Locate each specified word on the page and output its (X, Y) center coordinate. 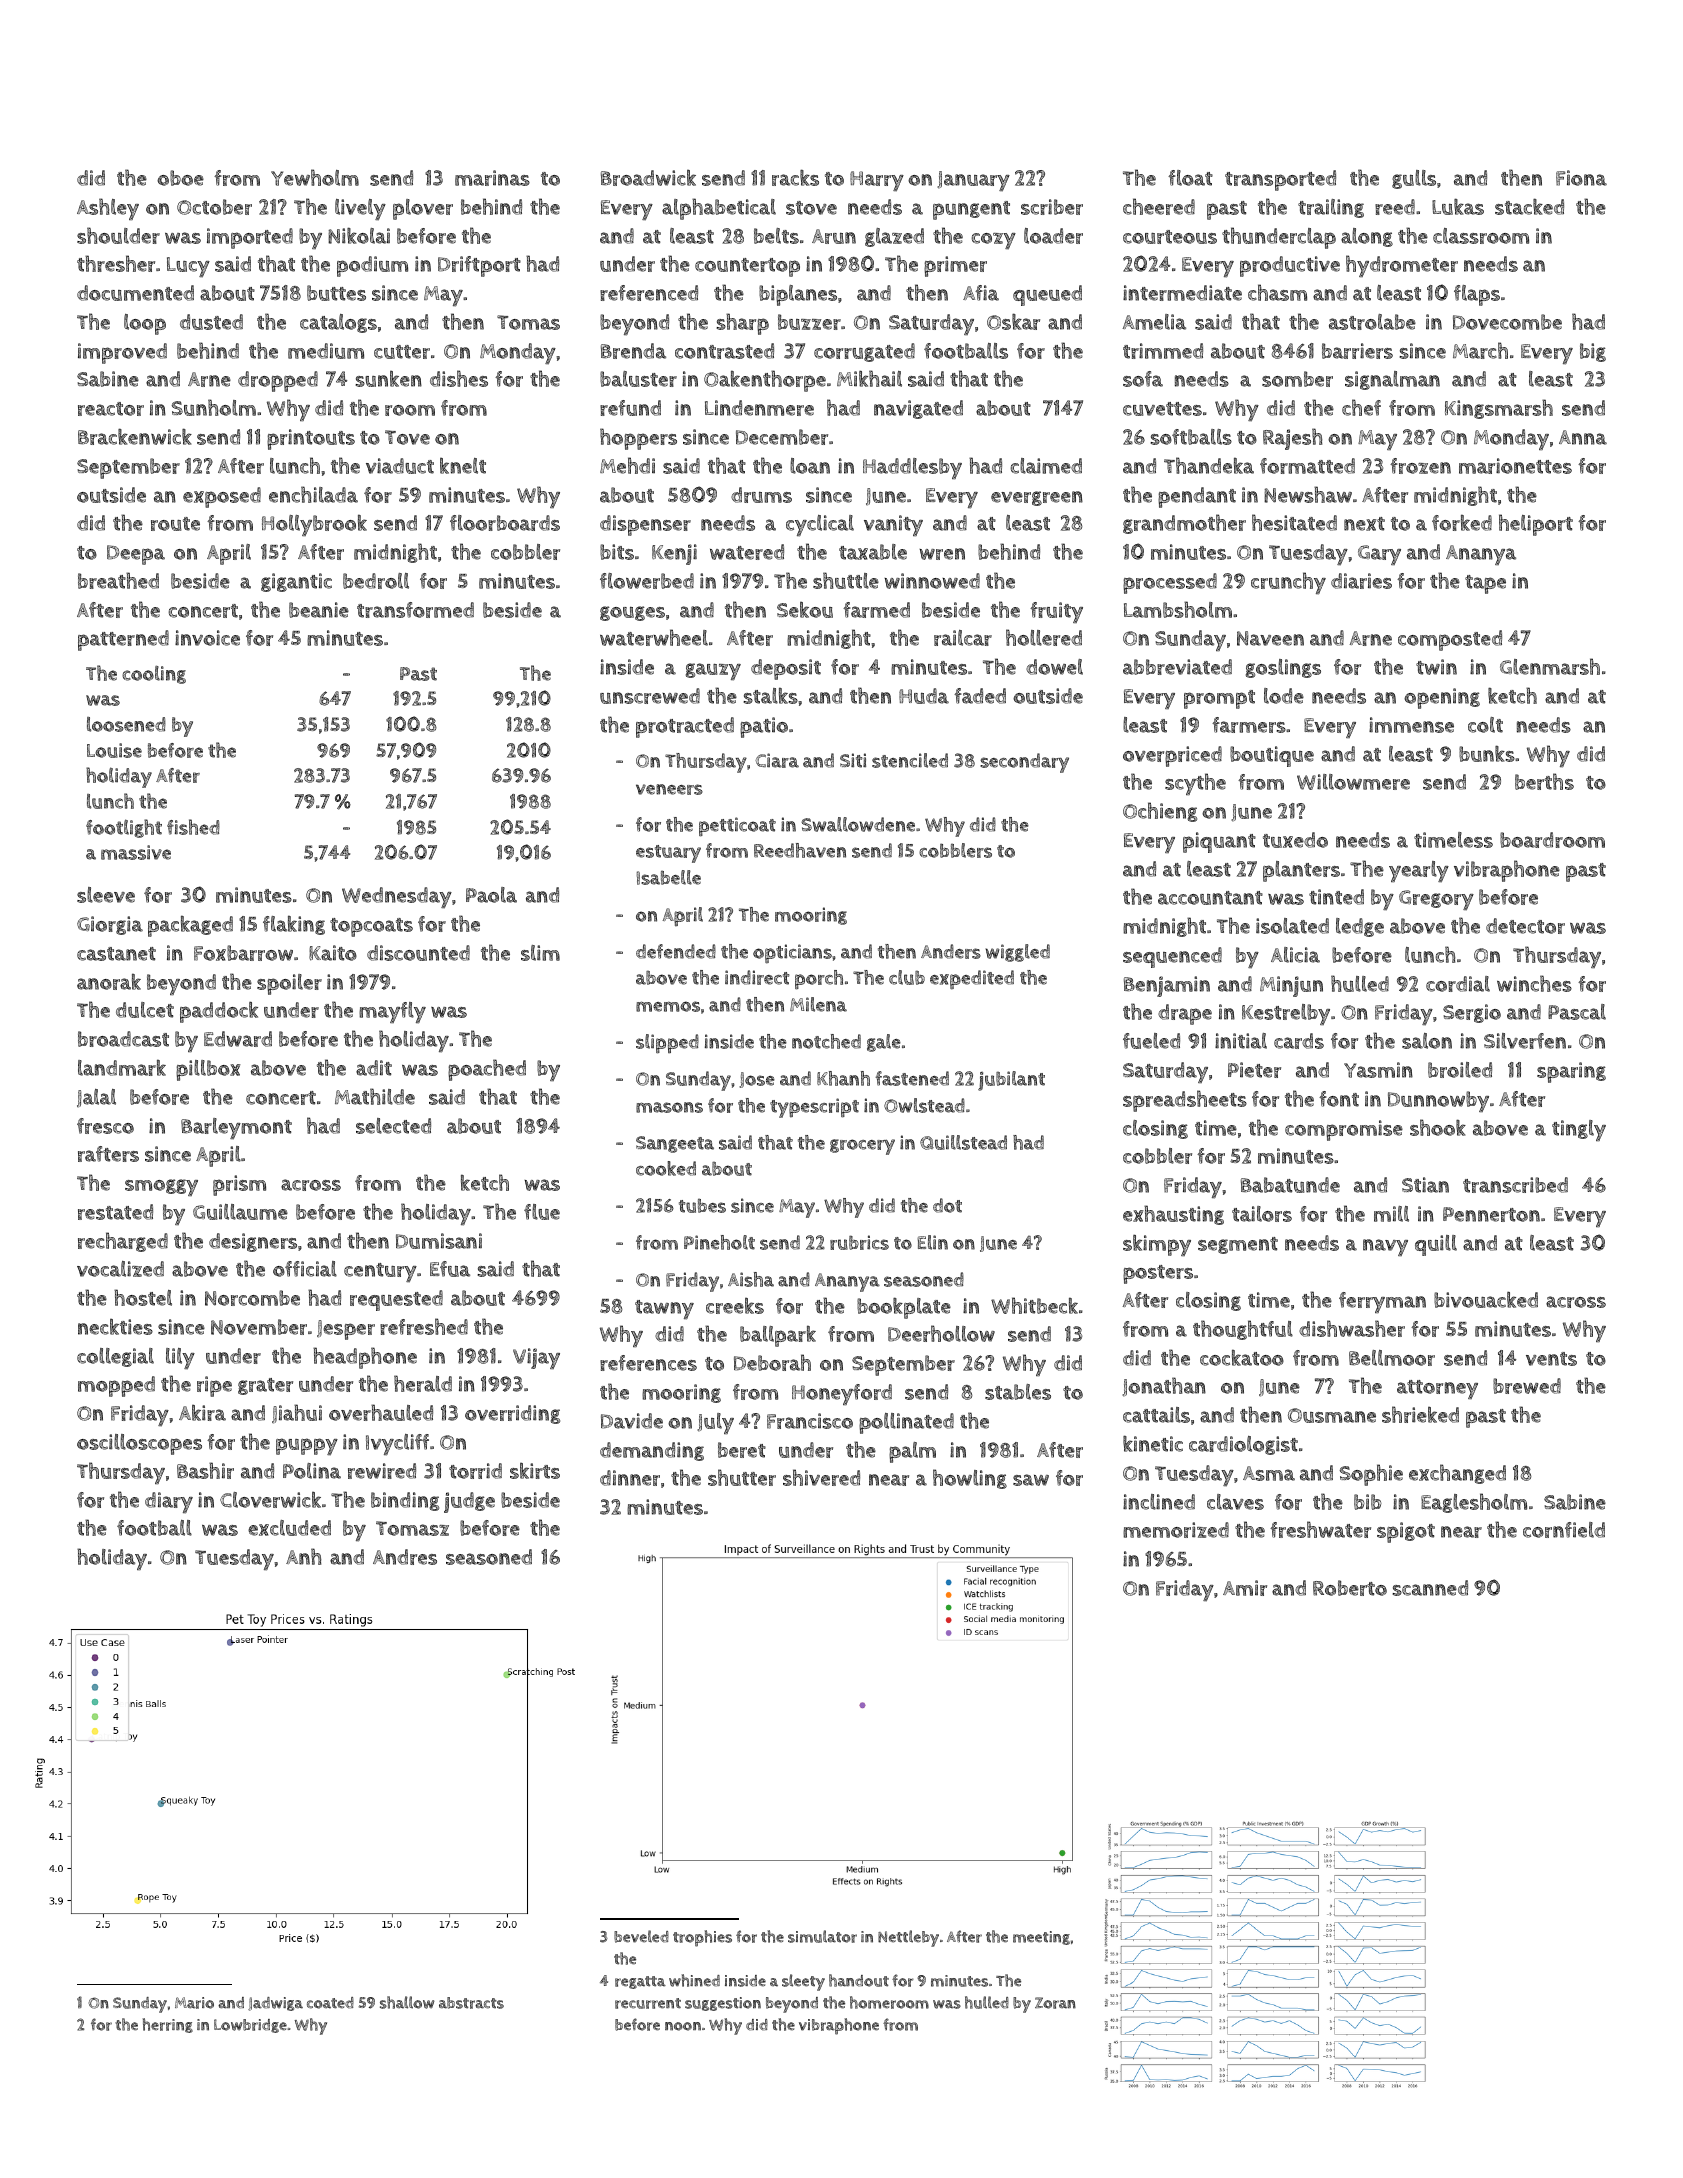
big (1593, 352)
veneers (669, 789)
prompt (1219, 699)
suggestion (723, 2004)
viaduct (400, 466)
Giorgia (110, 925)
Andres (405, 1557)
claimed (1046, 466)
